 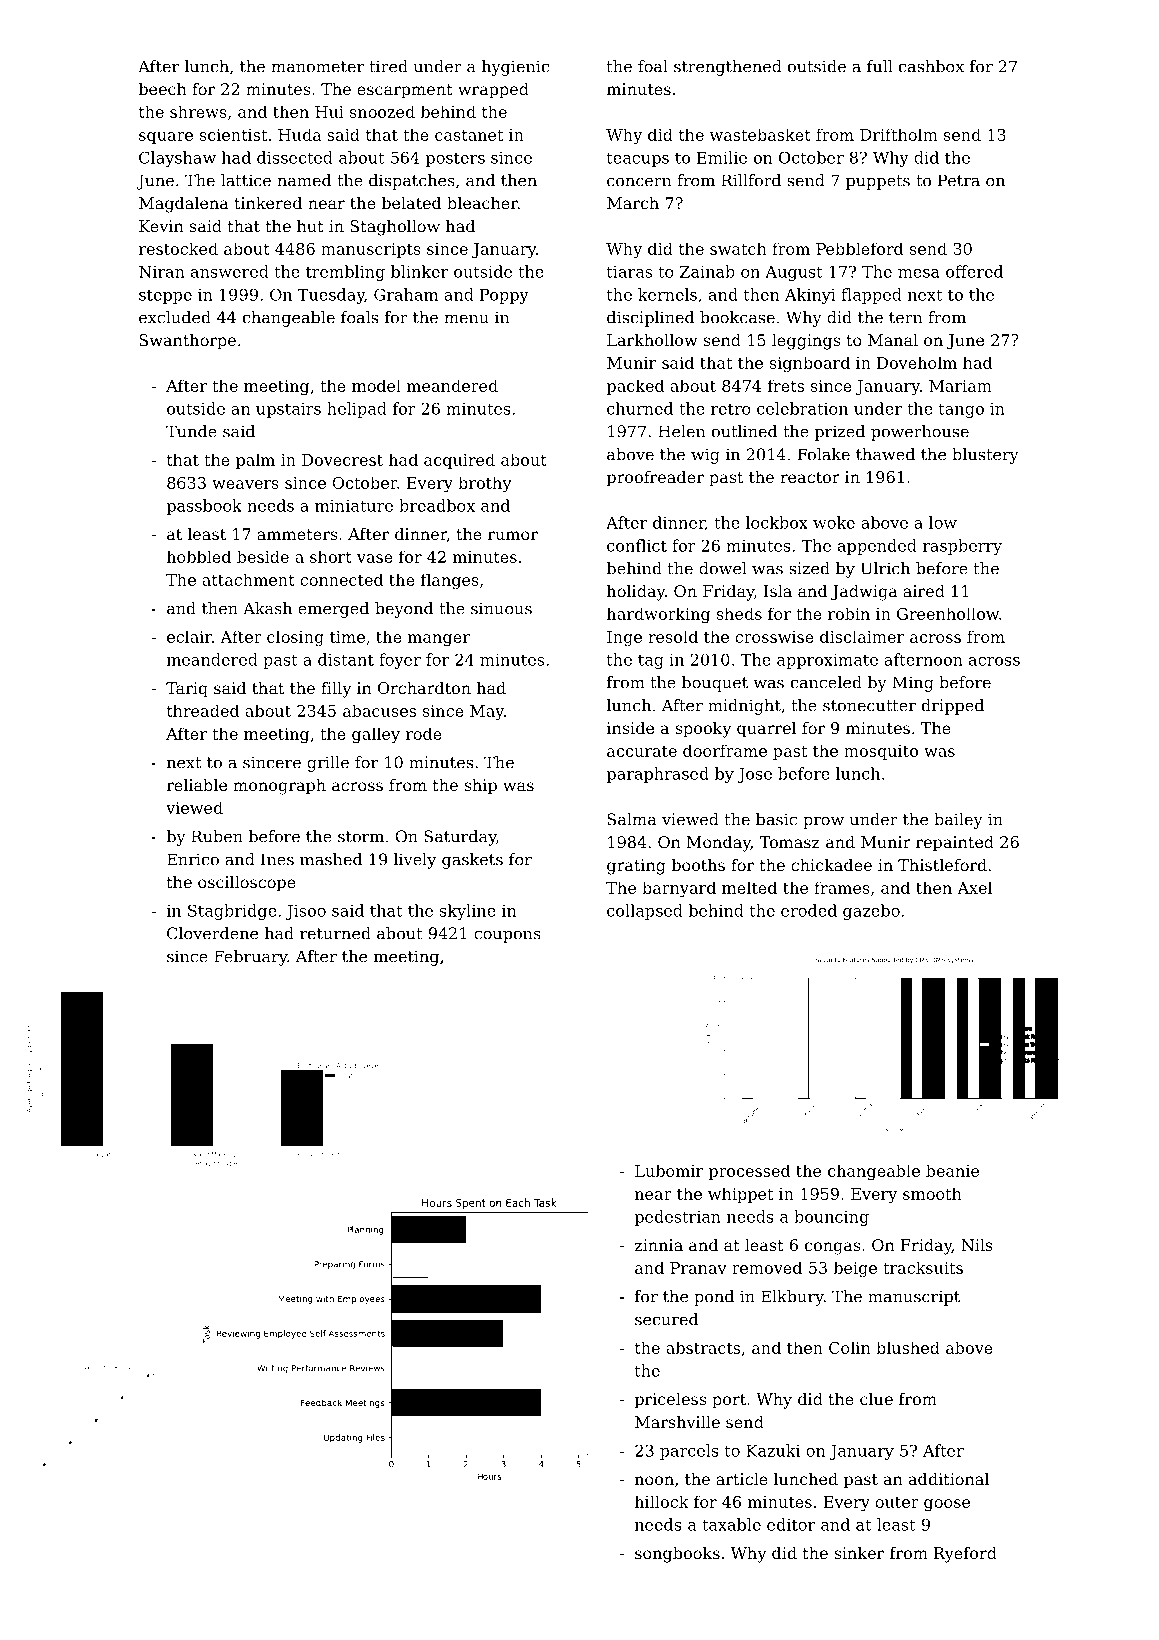 What do you see at coordinates (336, 690) in the document?
I see `filly` at bounding box center [336, 690].
